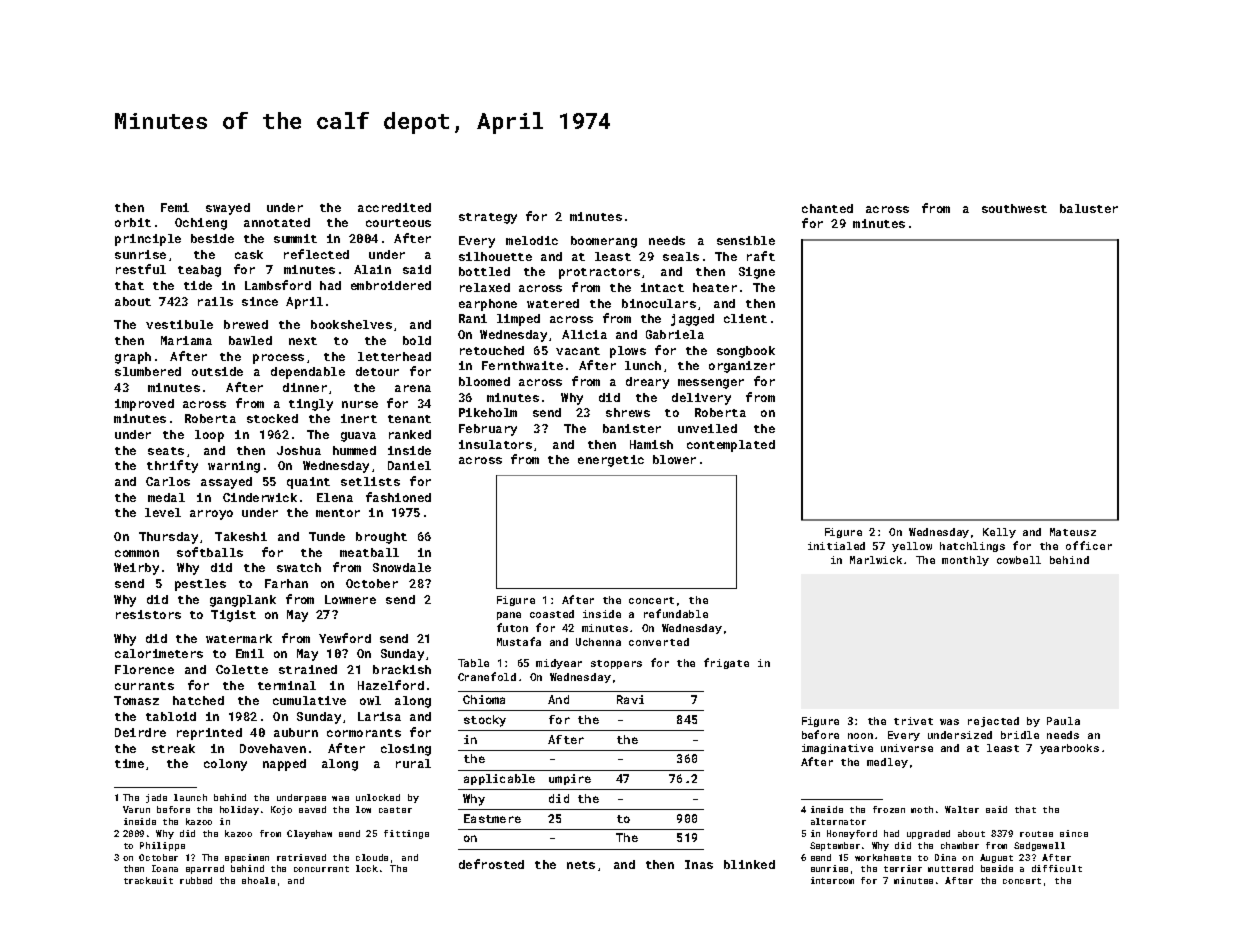 The height and width of the screenshot is (952, 1233). I want to click on tracksuit, so click(148, 880).
